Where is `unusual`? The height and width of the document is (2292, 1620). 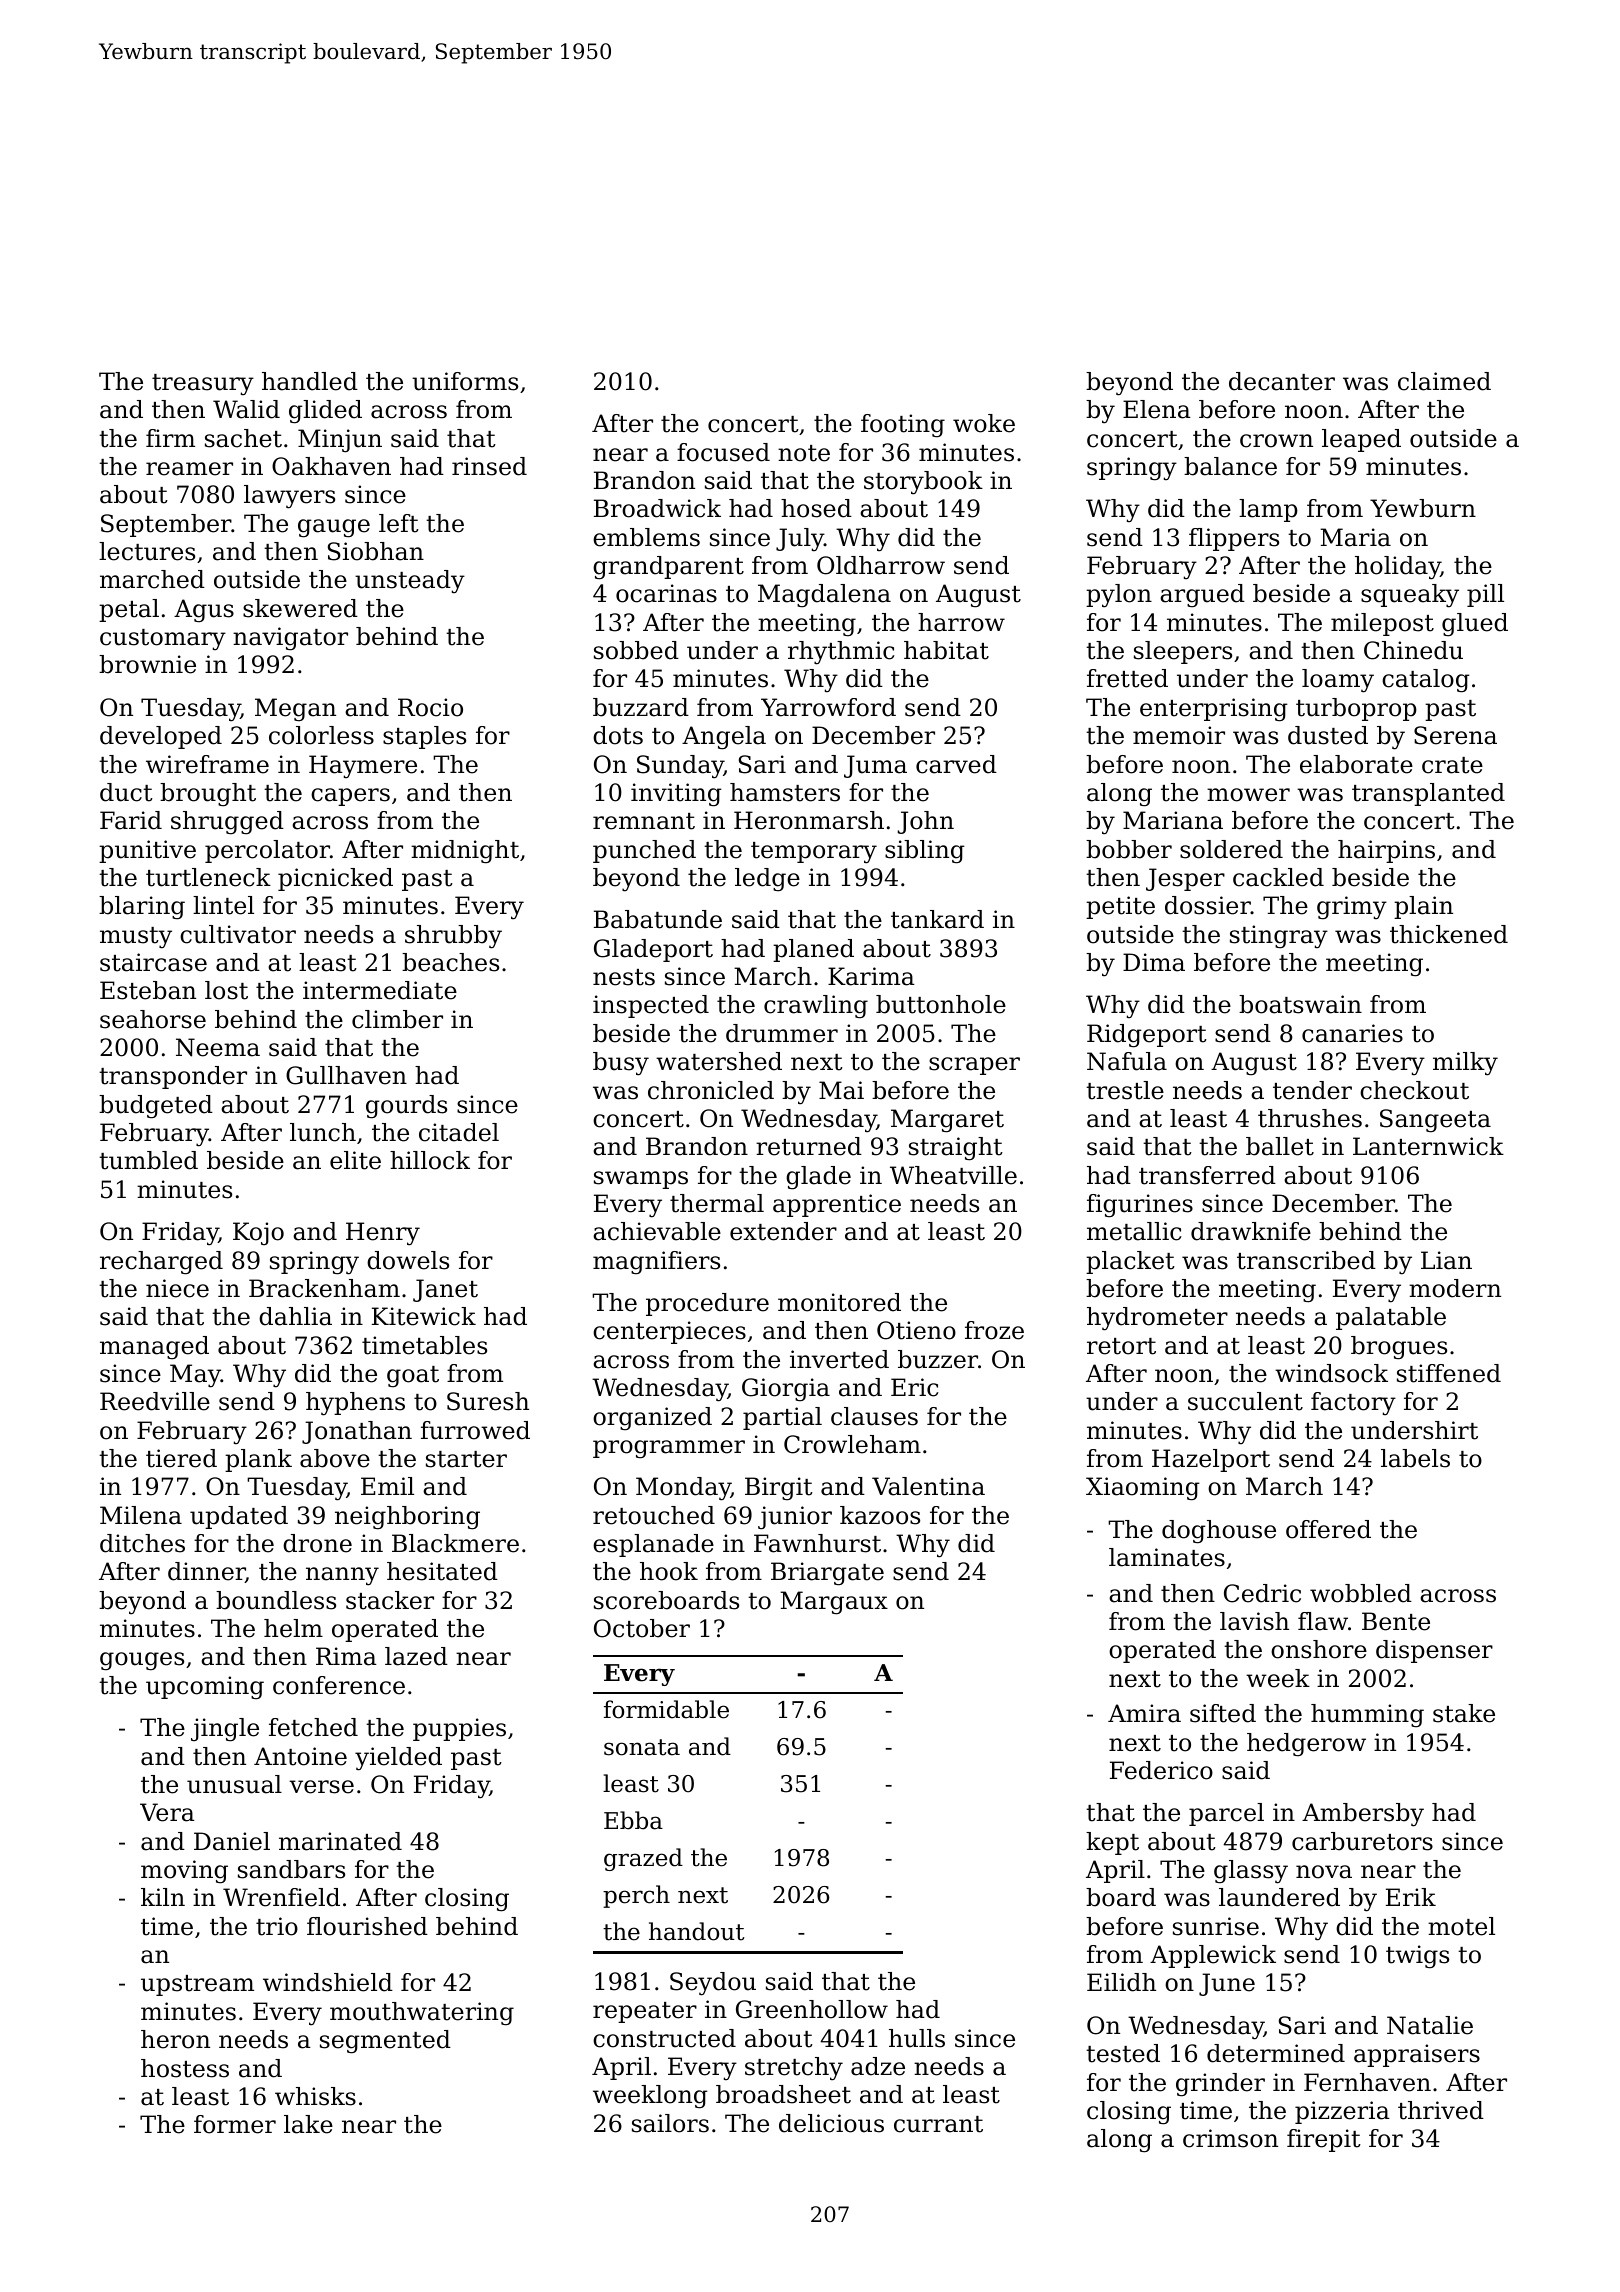 unusual is located at coordinates (234, 1784).
